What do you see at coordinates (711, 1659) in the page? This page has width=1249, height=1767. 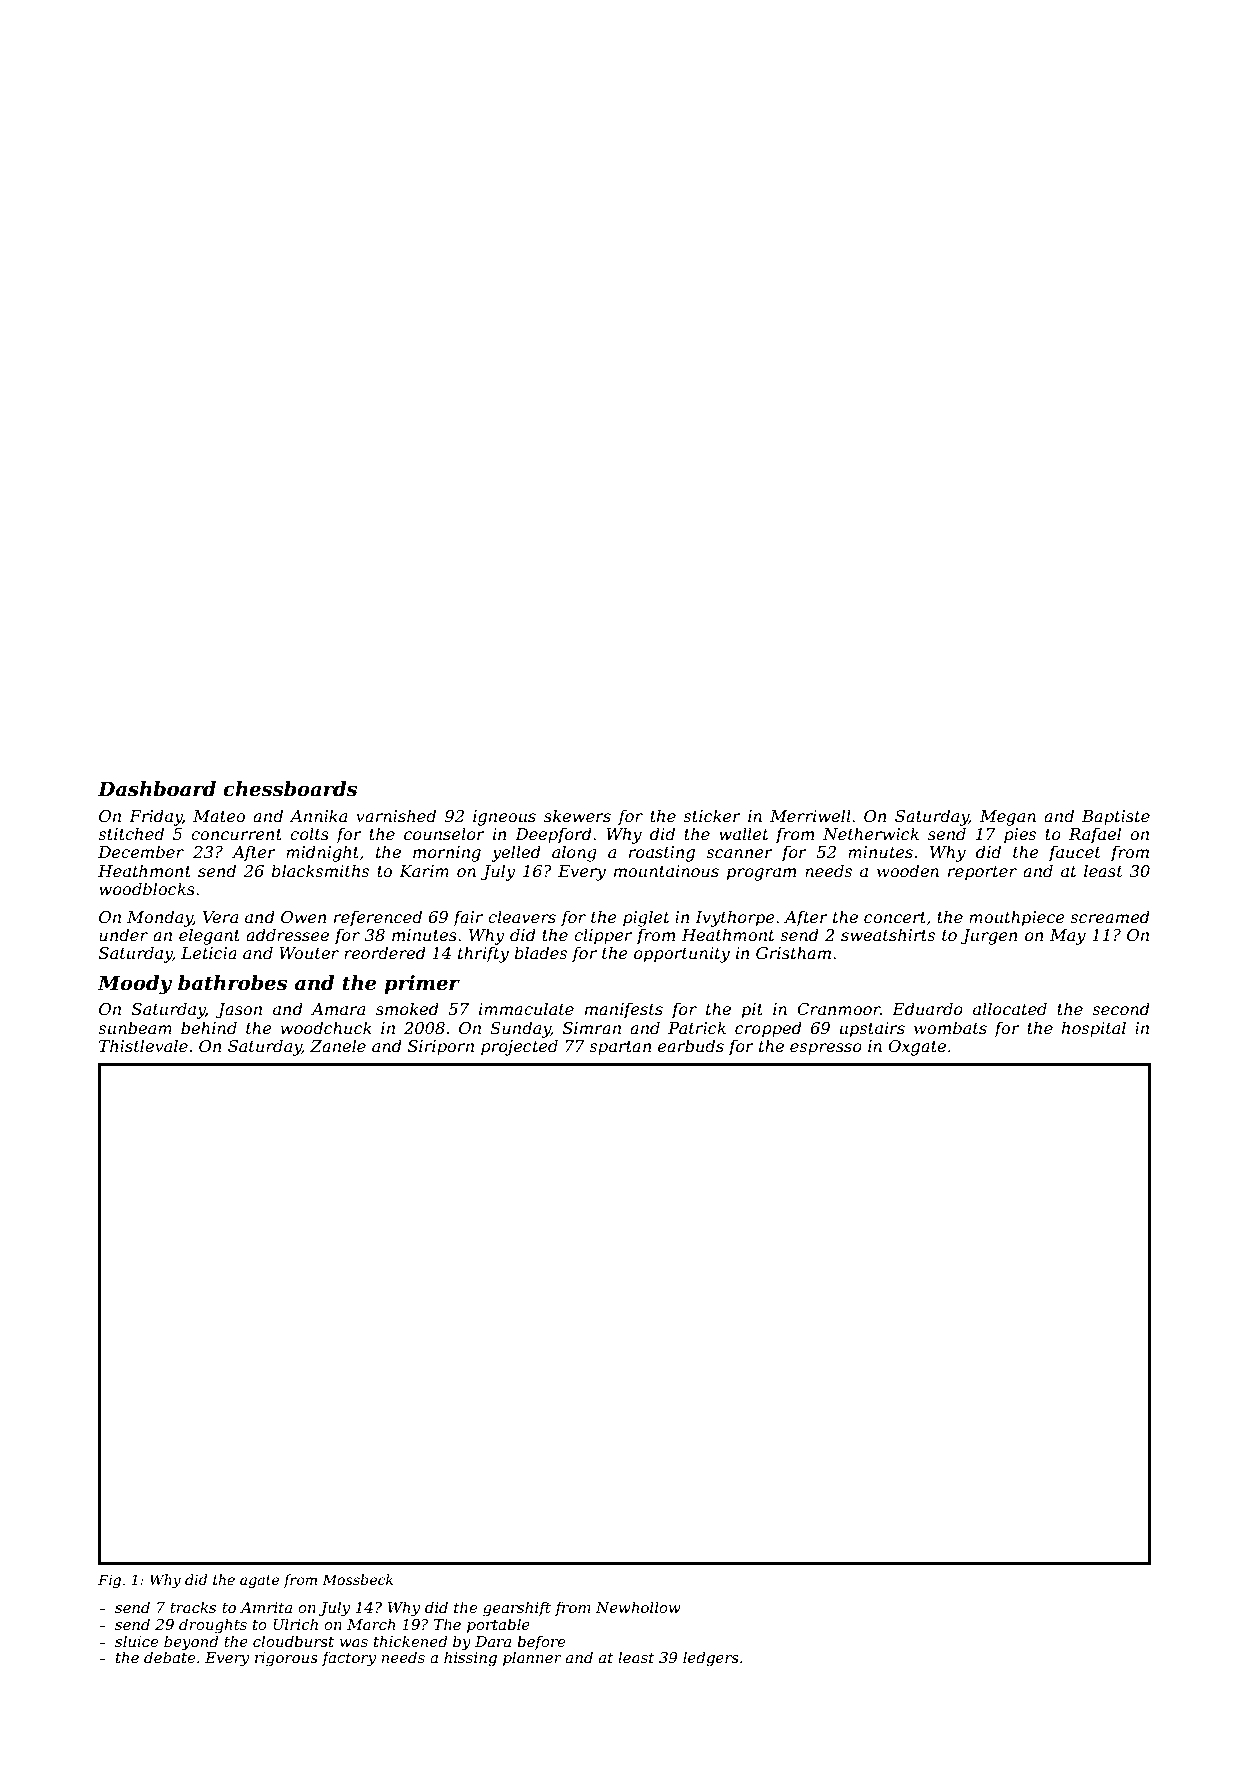 I see `ledgers` at bounding box center [711, 1659].
